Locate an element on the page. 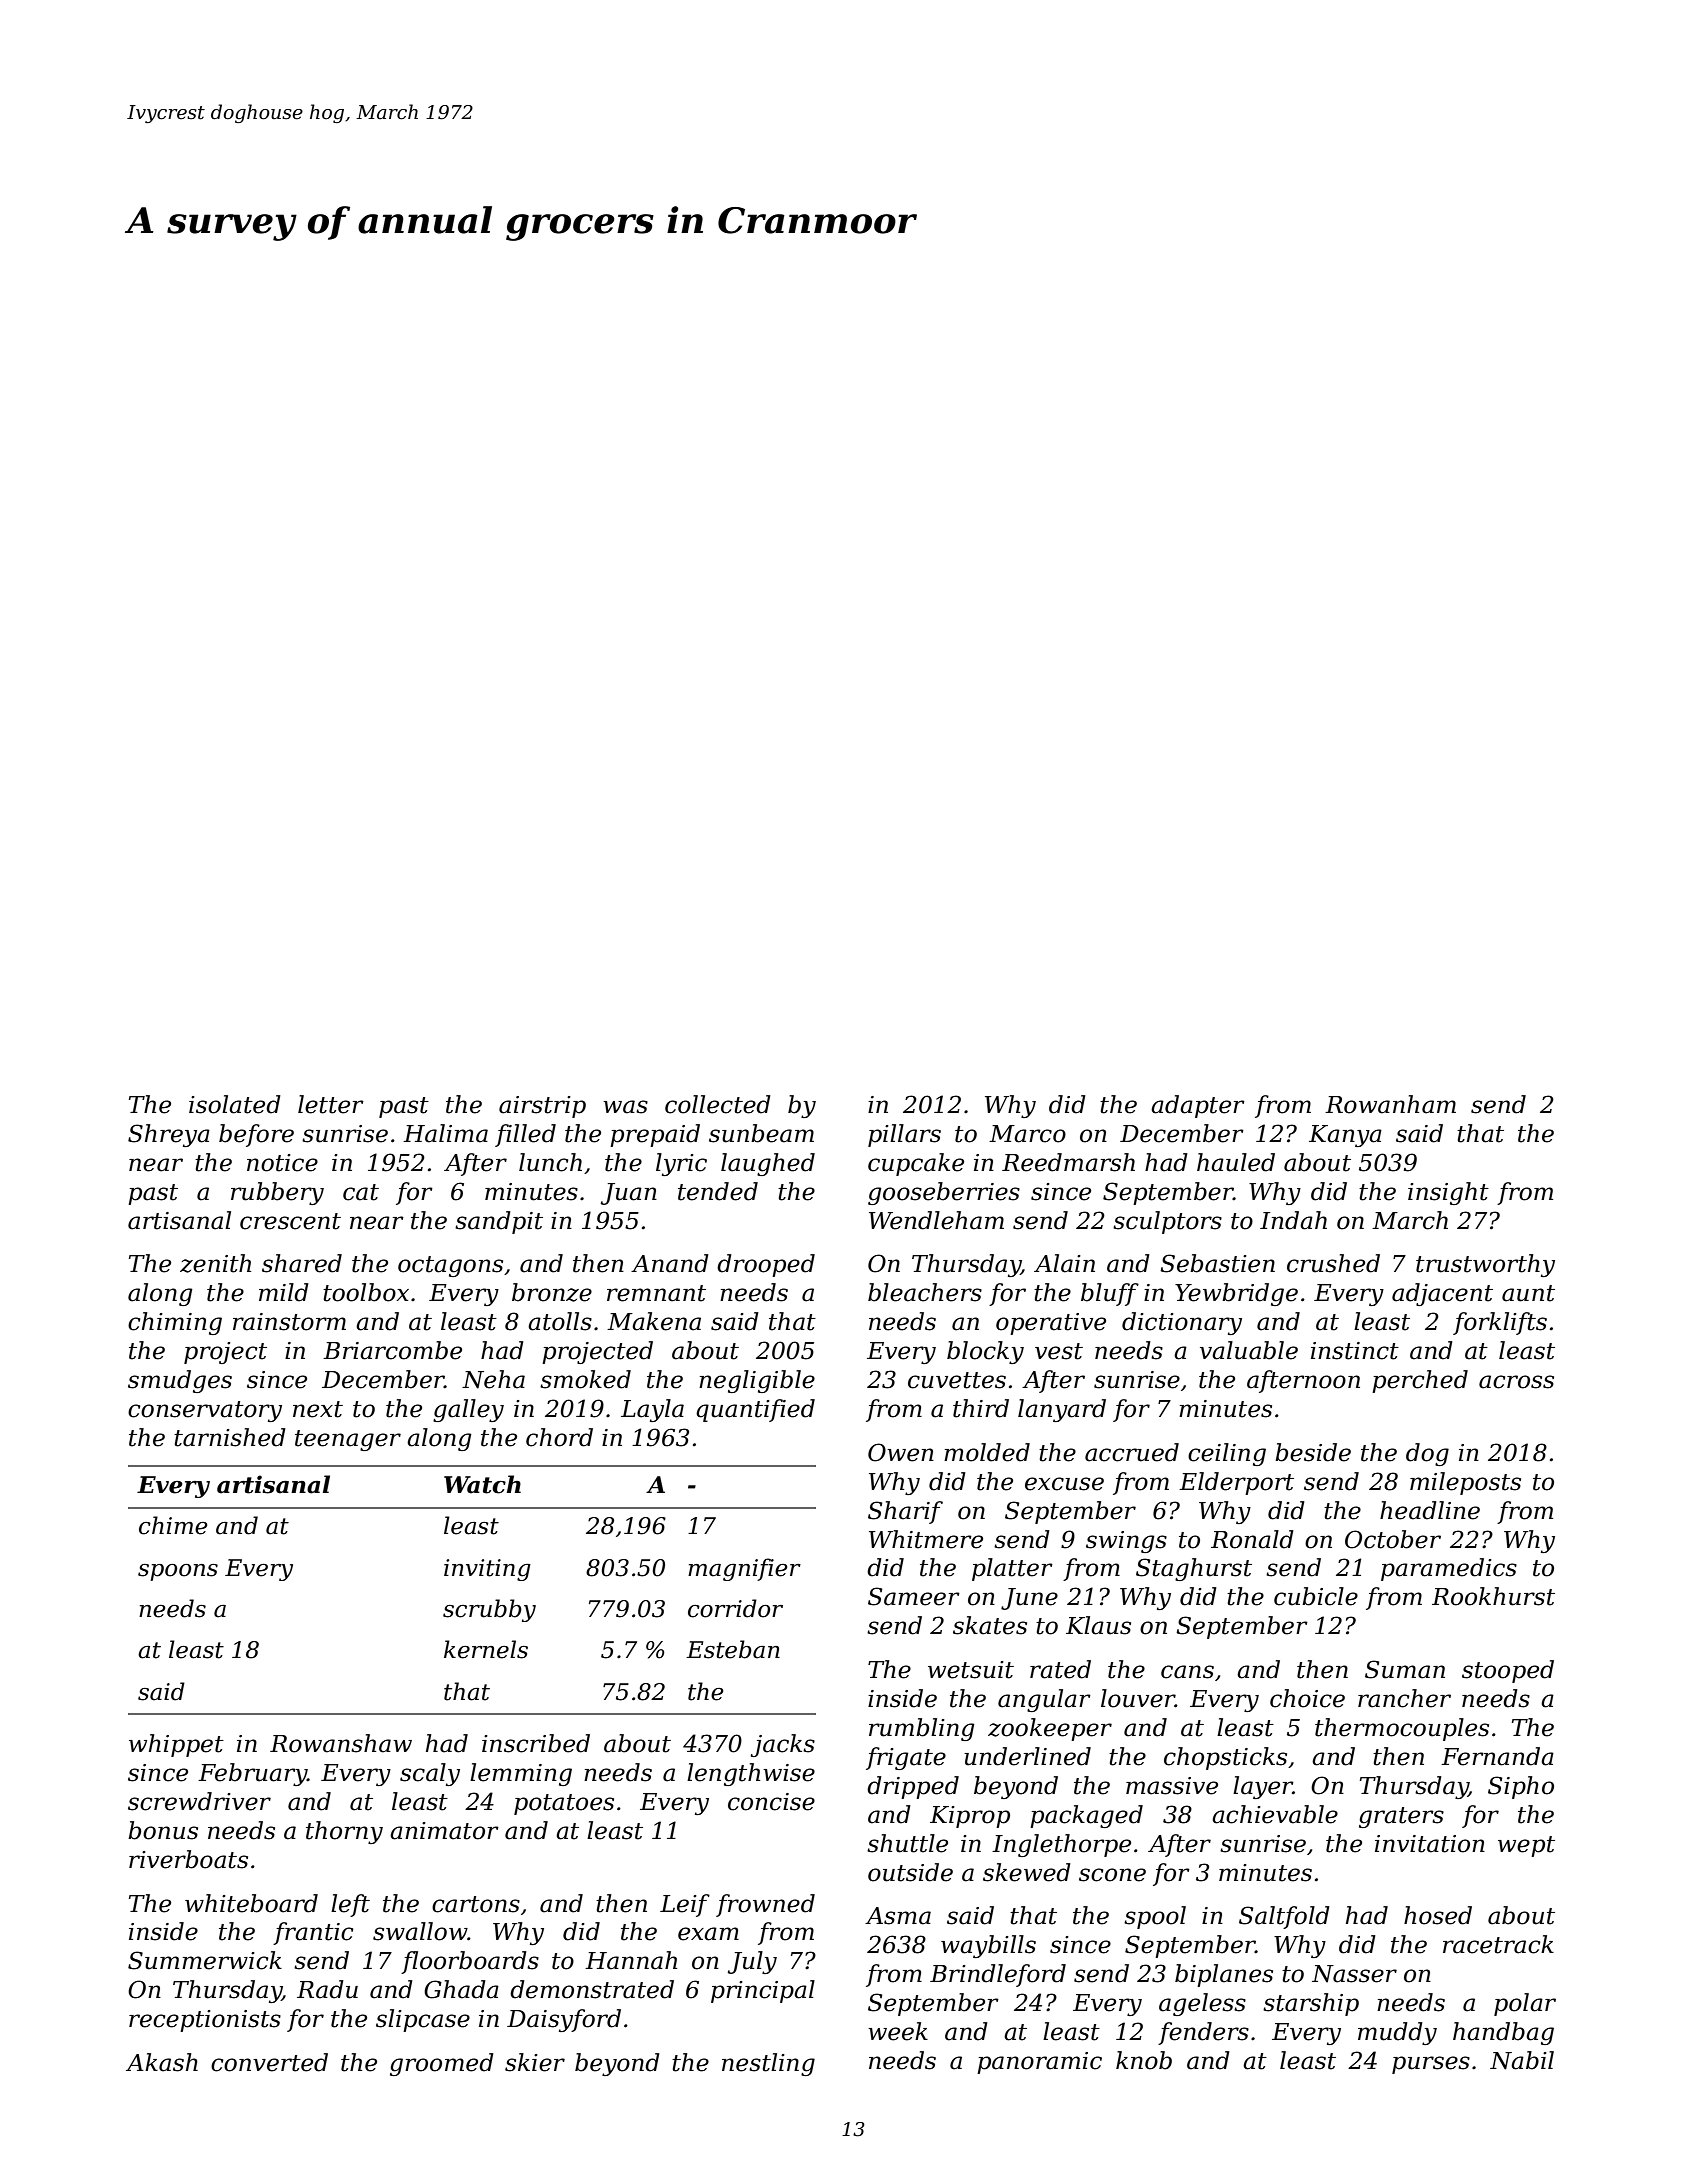 The width and height of the document is (1683, 2178). Halima is located at coordinates (445, 1133).
